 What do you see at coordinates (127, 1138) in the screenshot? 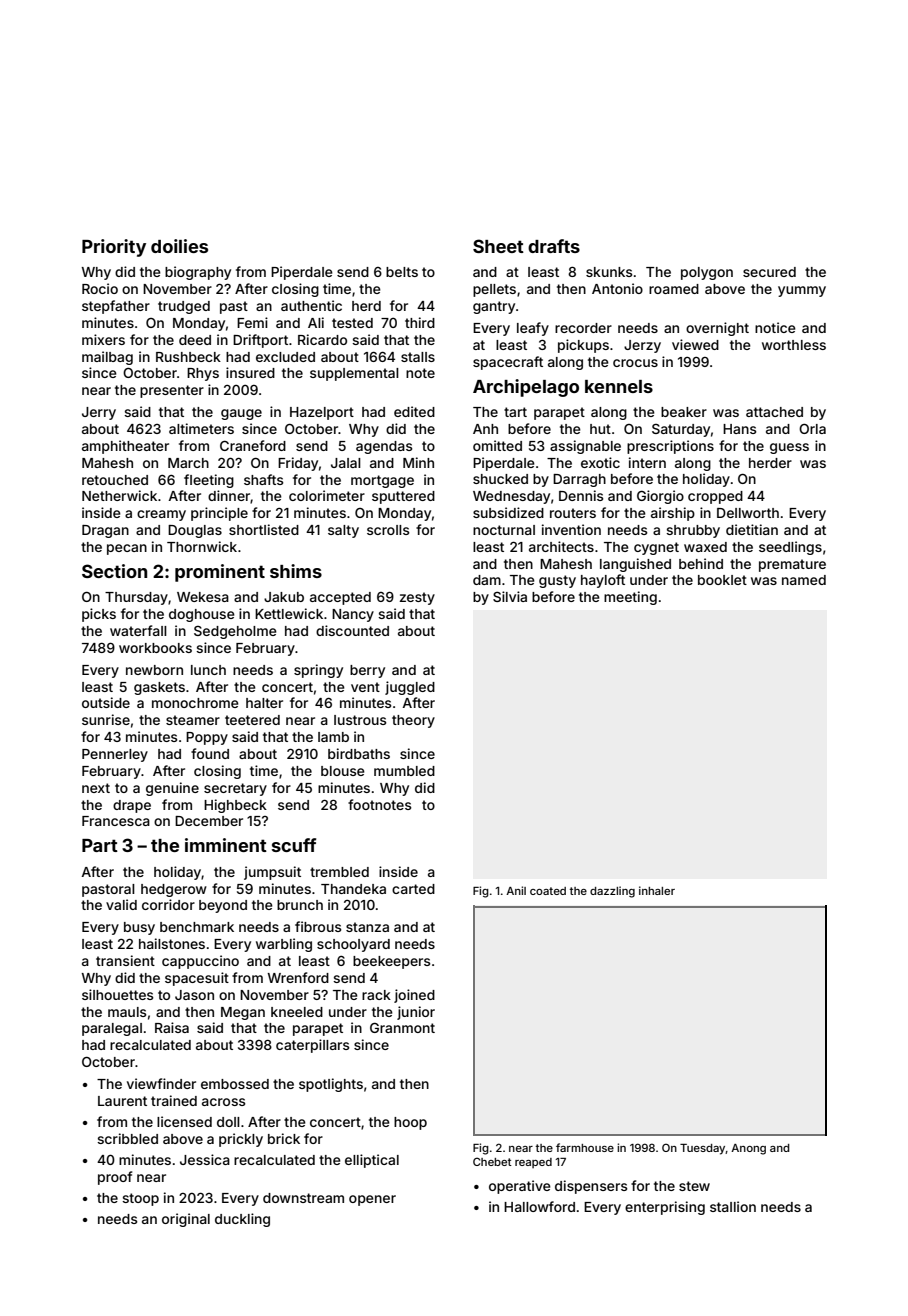
I see `scribbled` at bounding box center [127, 1138].
